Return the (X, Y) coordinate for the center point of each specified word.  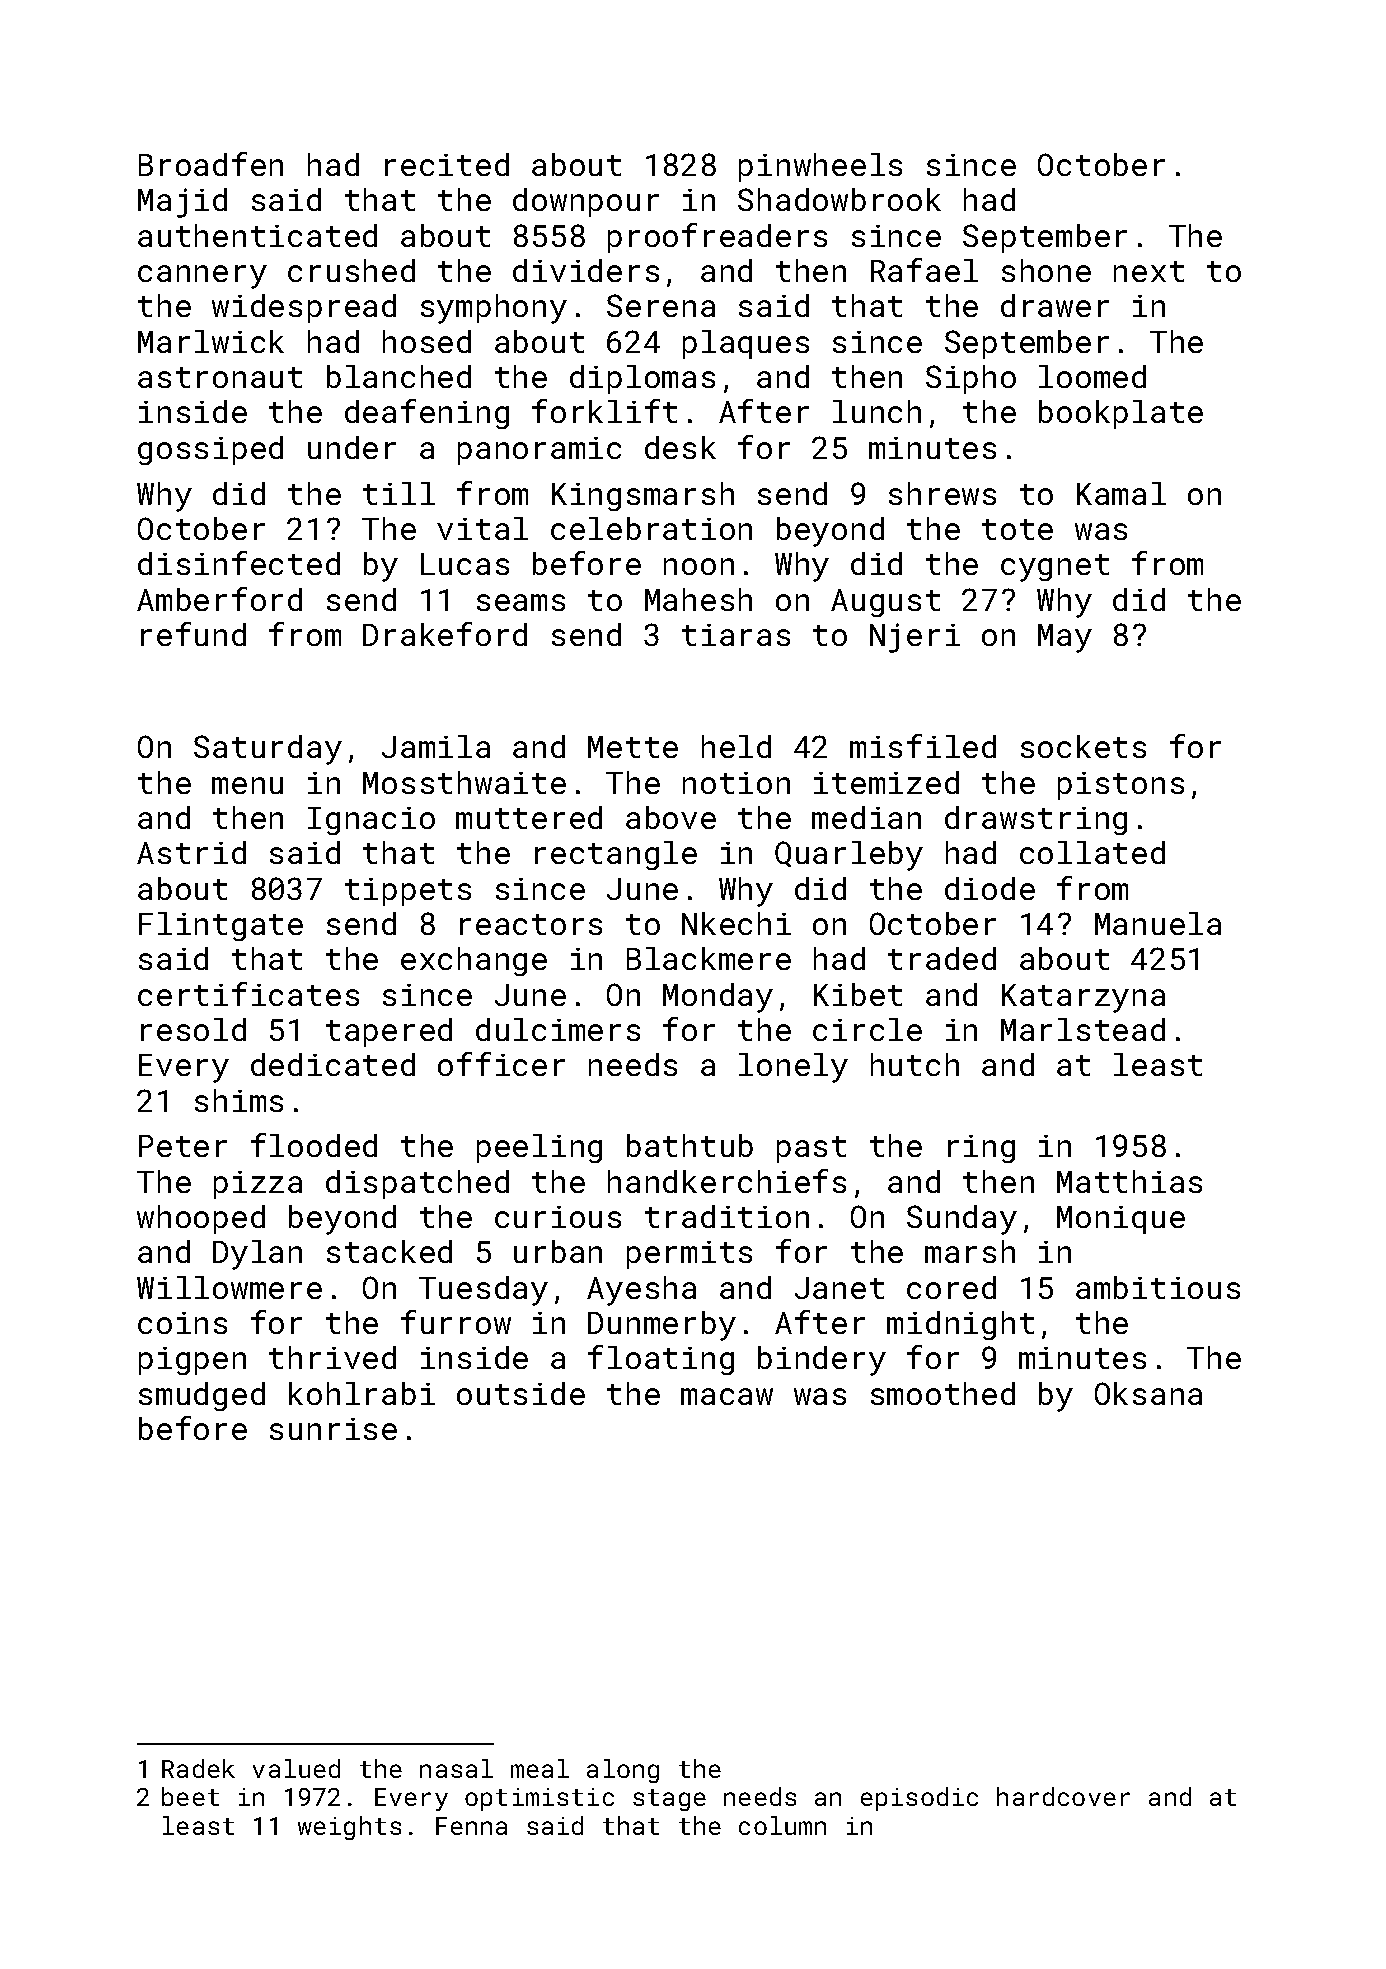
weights (349, 1828)
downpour (586, 202)
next (1149, 271)
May (1065, 638)
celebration (651, 528)
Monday (718, 998)
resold (193, 1029)
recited (447, 164)
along (623, 1771)
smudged (202, 1396)
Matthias (1129, 1181)
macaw (727, 1396)
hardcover (1063, 1796)
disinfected (239, 563)
